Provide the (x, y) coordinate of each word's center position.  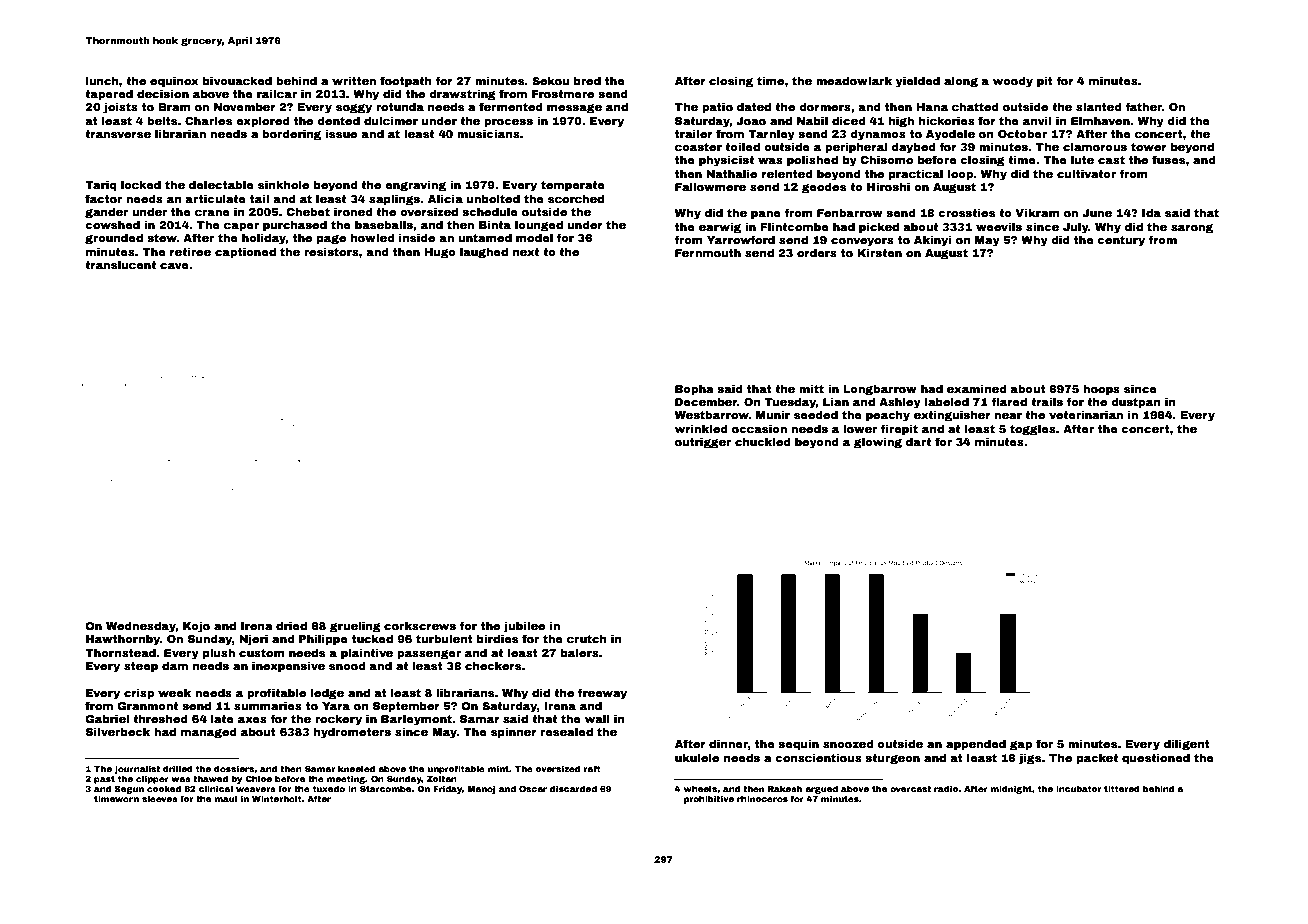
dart (918, 441)
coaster (698, 147)
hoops (1101, 390)
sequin (798, 745)
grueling (355, 627)
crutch (587, 638)
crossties (966, 212)
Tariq (101, 186)
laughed (484, 253)
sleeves (160, 798)
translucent (120, 264)
